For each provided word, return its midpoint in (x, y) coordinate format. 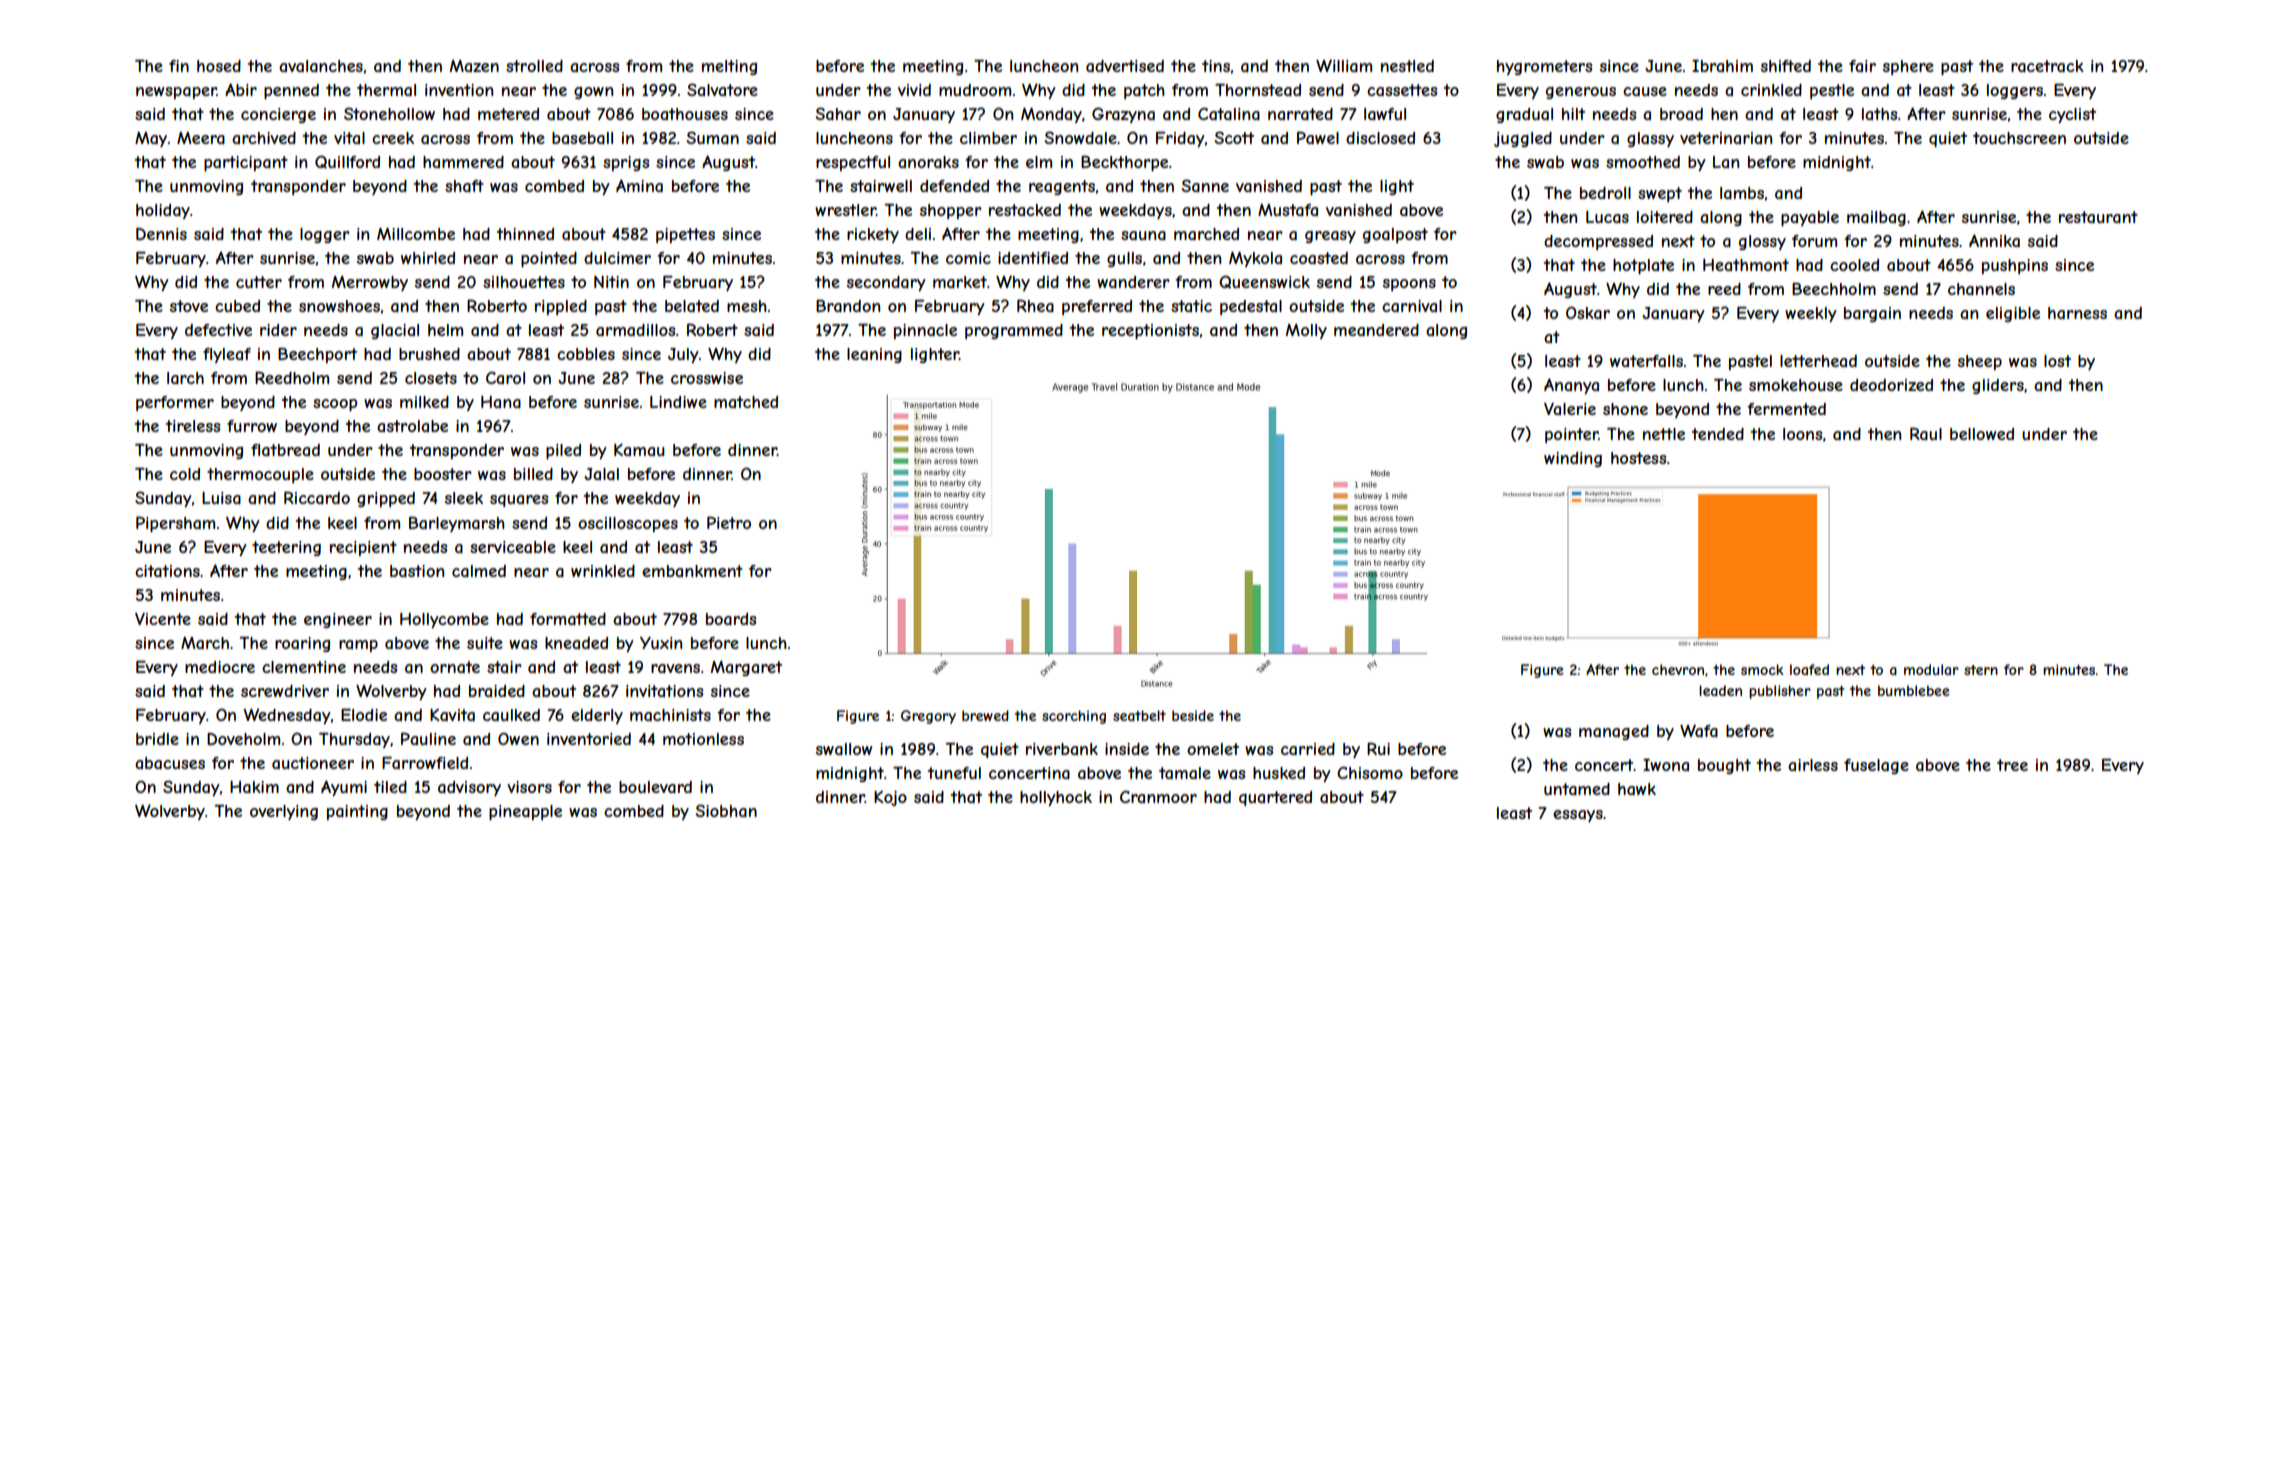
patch (1144, 91)
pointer (1571, 435)
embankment (692, 571)
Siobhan (726, 810)
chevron (1678, 669)
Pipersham (175, 524)
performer (175, 403)
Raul (1926, 433)
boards (731, 619)
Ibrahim (1722, 66)
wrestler (845, 210)
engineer (338, 620)
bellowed (1982, 434)
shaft (464, 186)
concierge (278, 115)
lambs (1742, 193)
